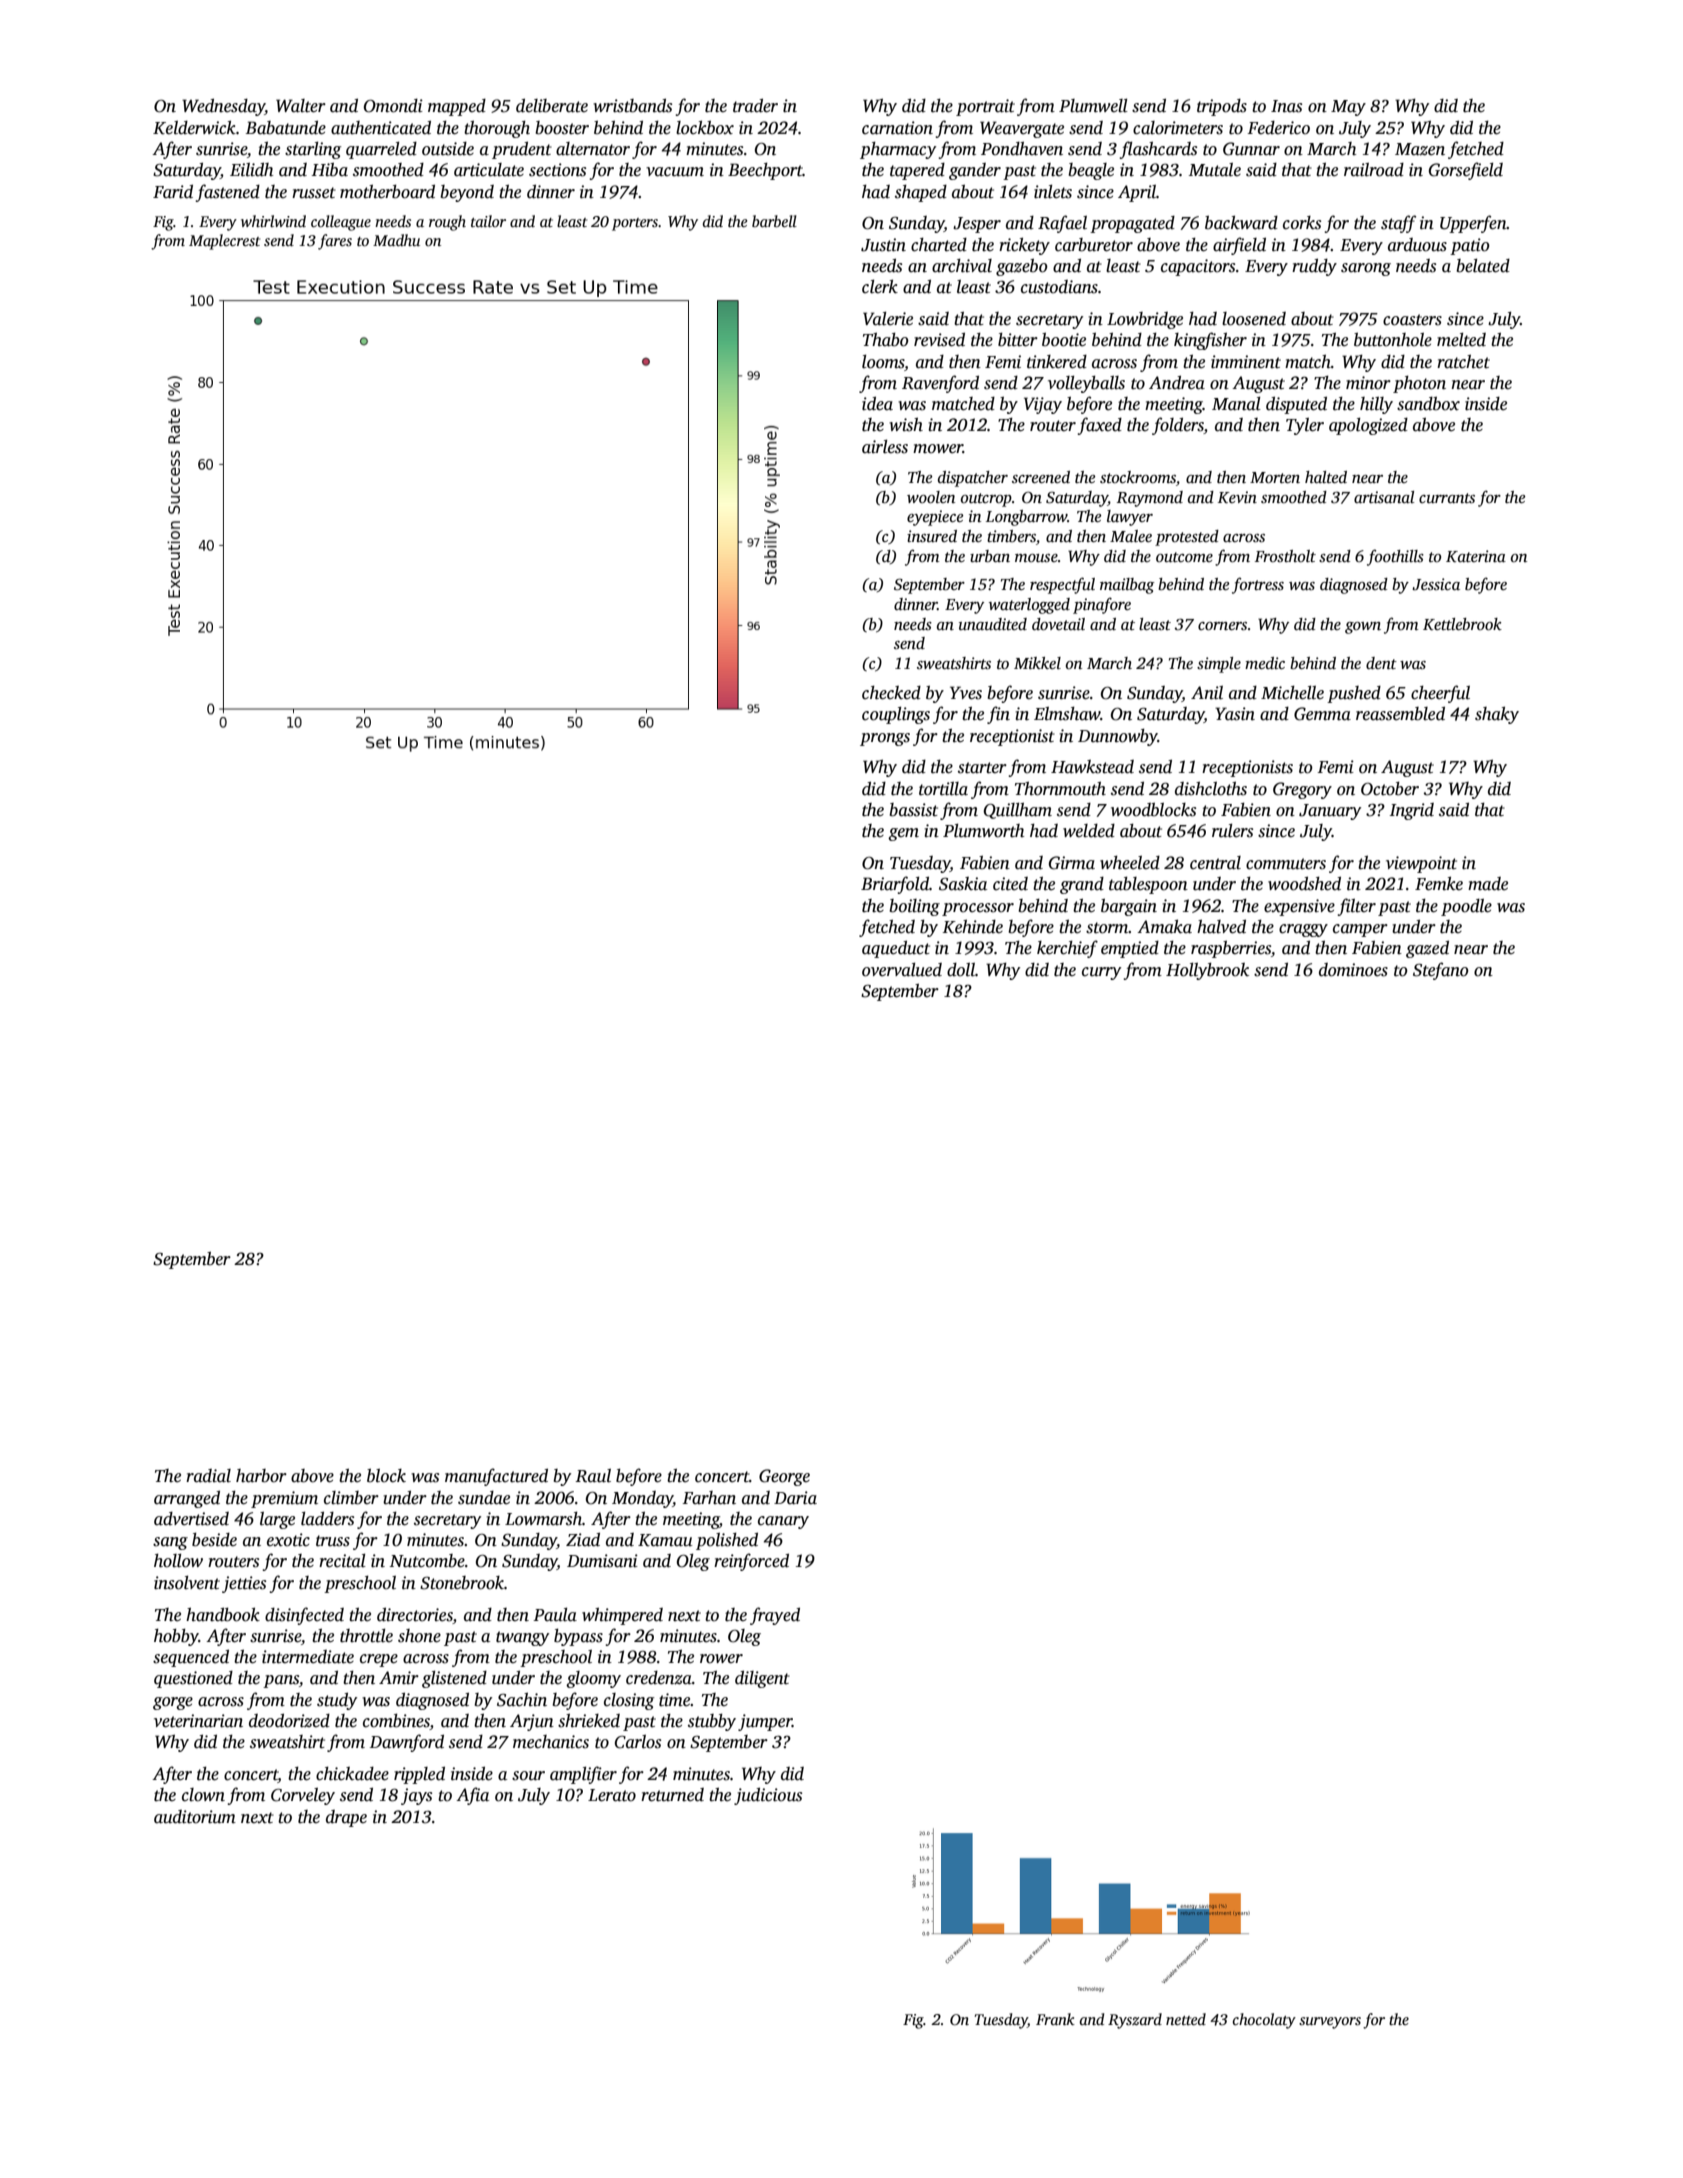 This document has height=2178, width=1683. What do you see at coordinates (1286, 106) in the document?
I see `Inas` at bounding box center [1286, 106].
